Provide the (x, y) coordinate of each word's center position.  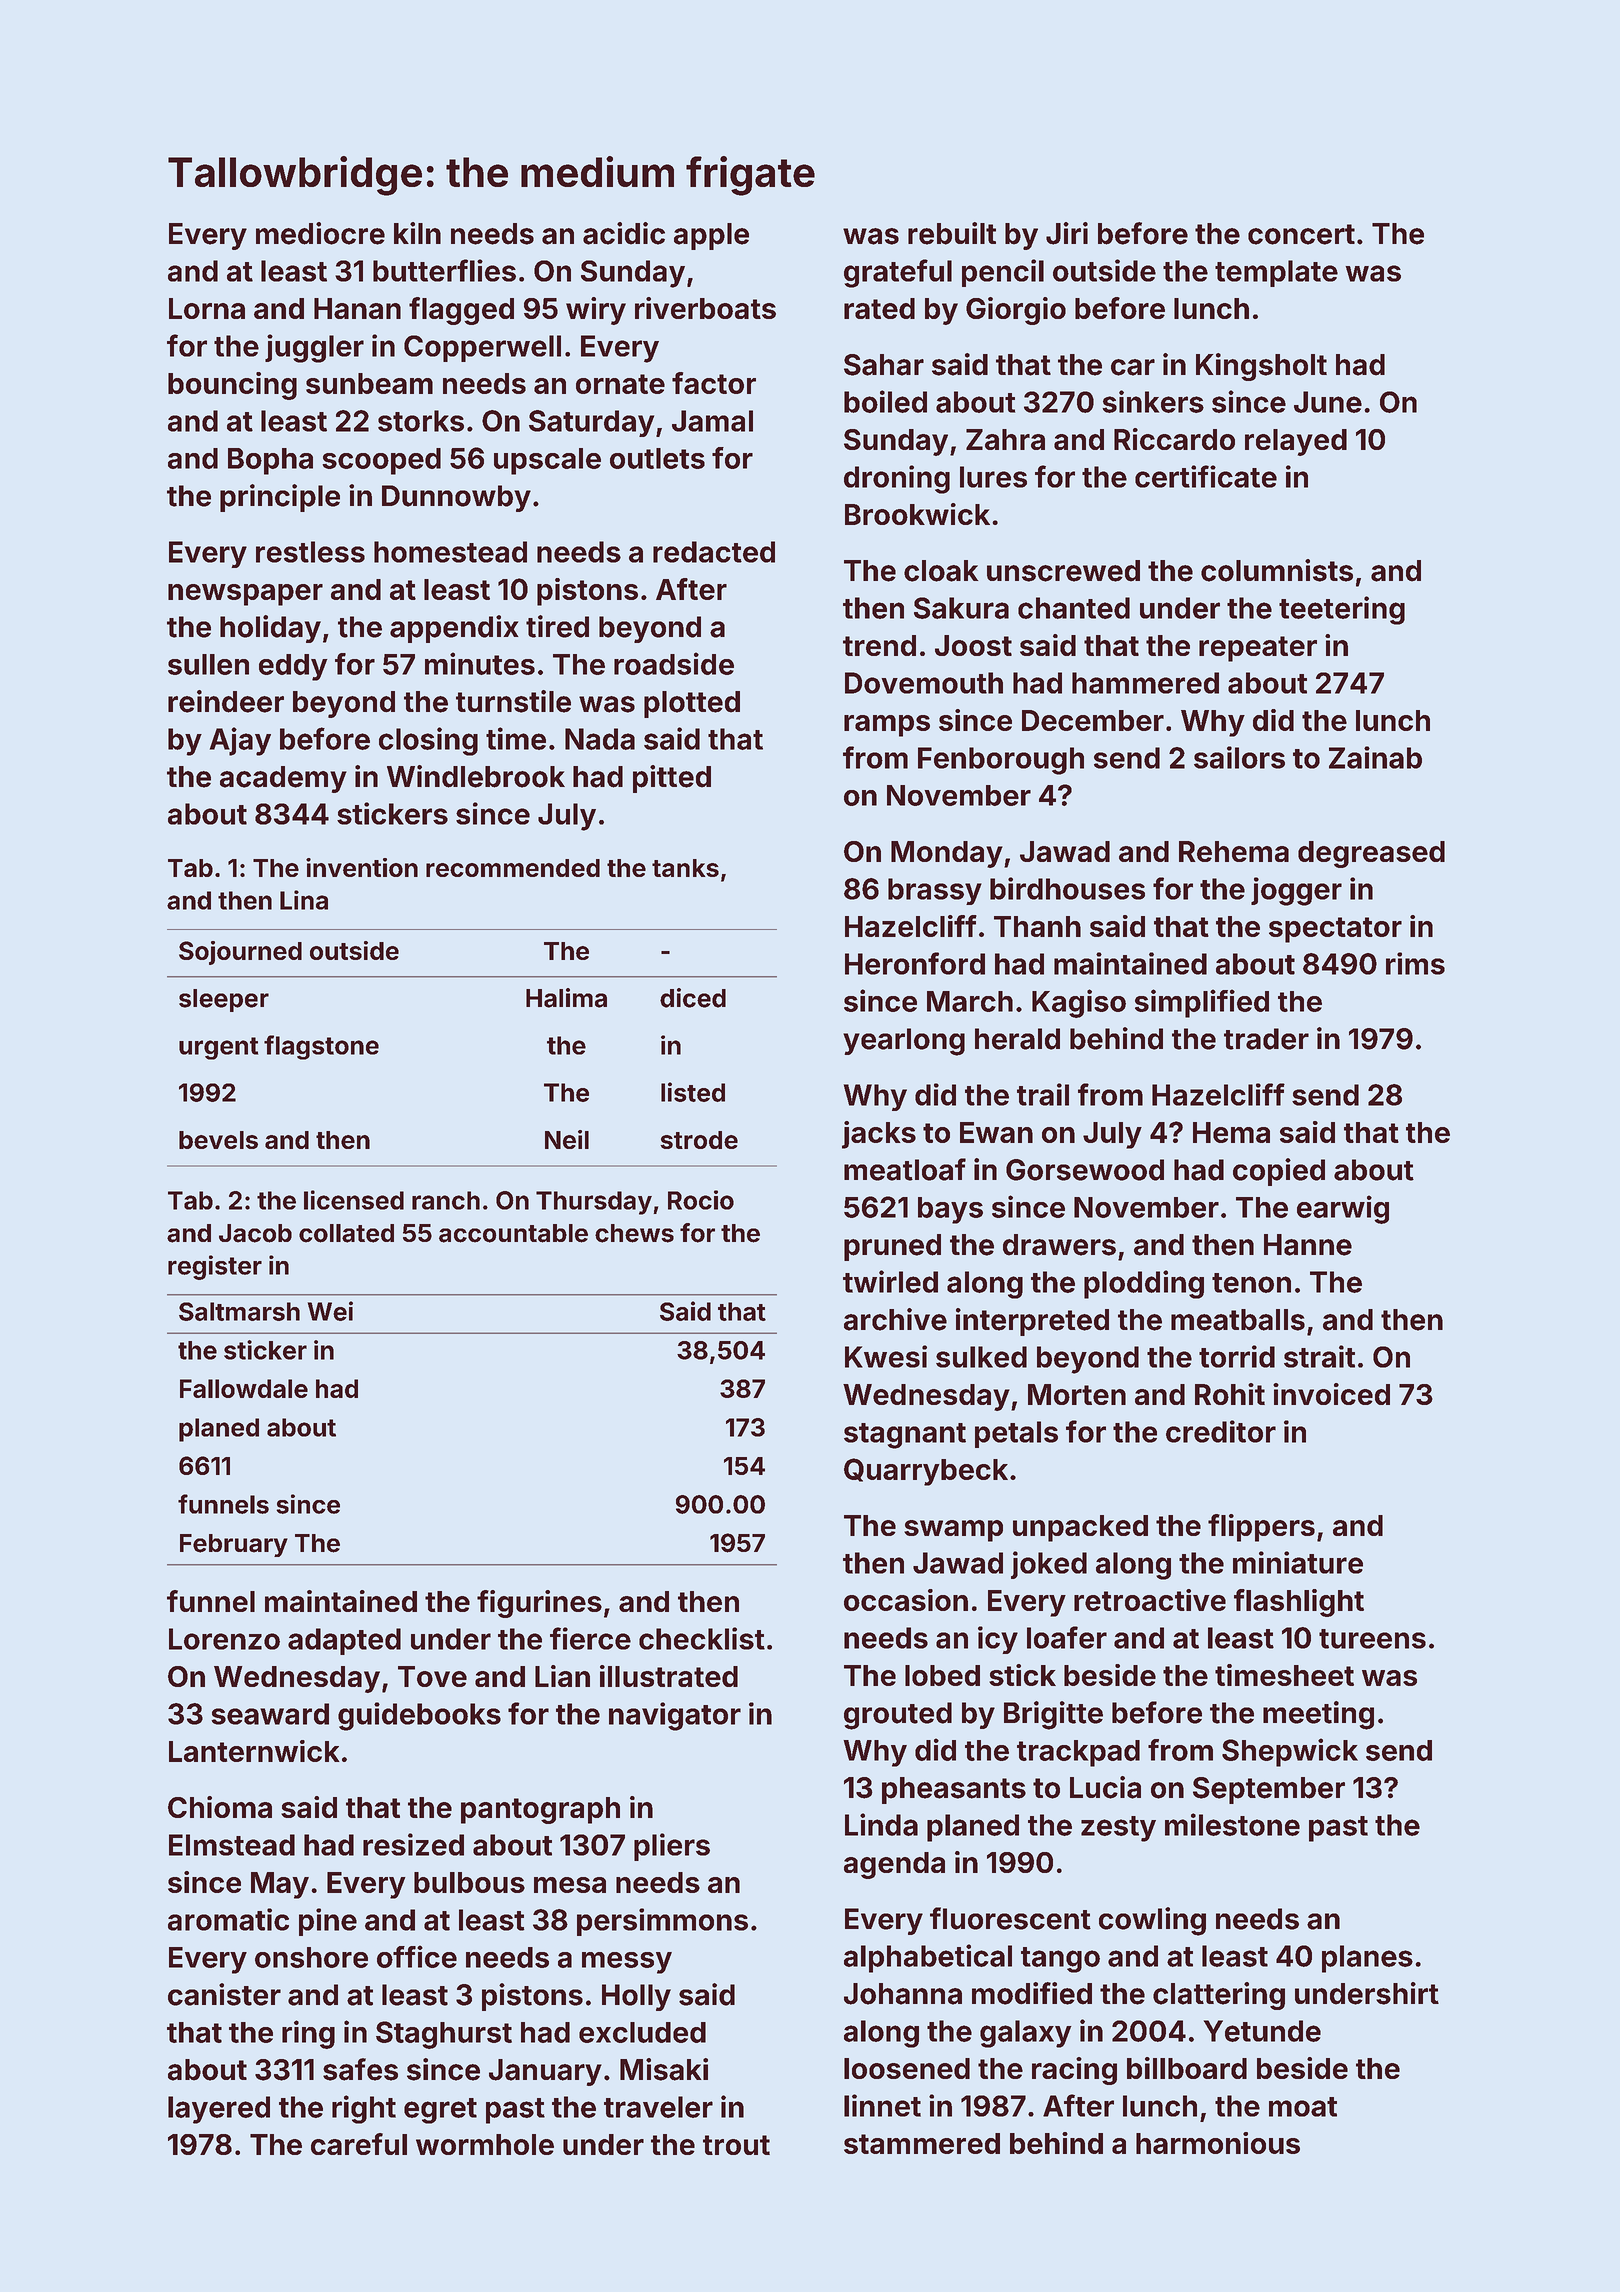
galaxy (1026, 2034)
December (1093, 720)
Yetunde (1262, 2031)
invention (362, 867)
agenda (894, 1865)
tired (557, 626)
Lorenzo (224, 1639)
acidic (624, 233)
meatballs (1238, 1320)
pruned (892, 1247)
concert (1301, 234)
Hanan (357, 308)
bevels (218, 1140)
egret (440, 2111)
